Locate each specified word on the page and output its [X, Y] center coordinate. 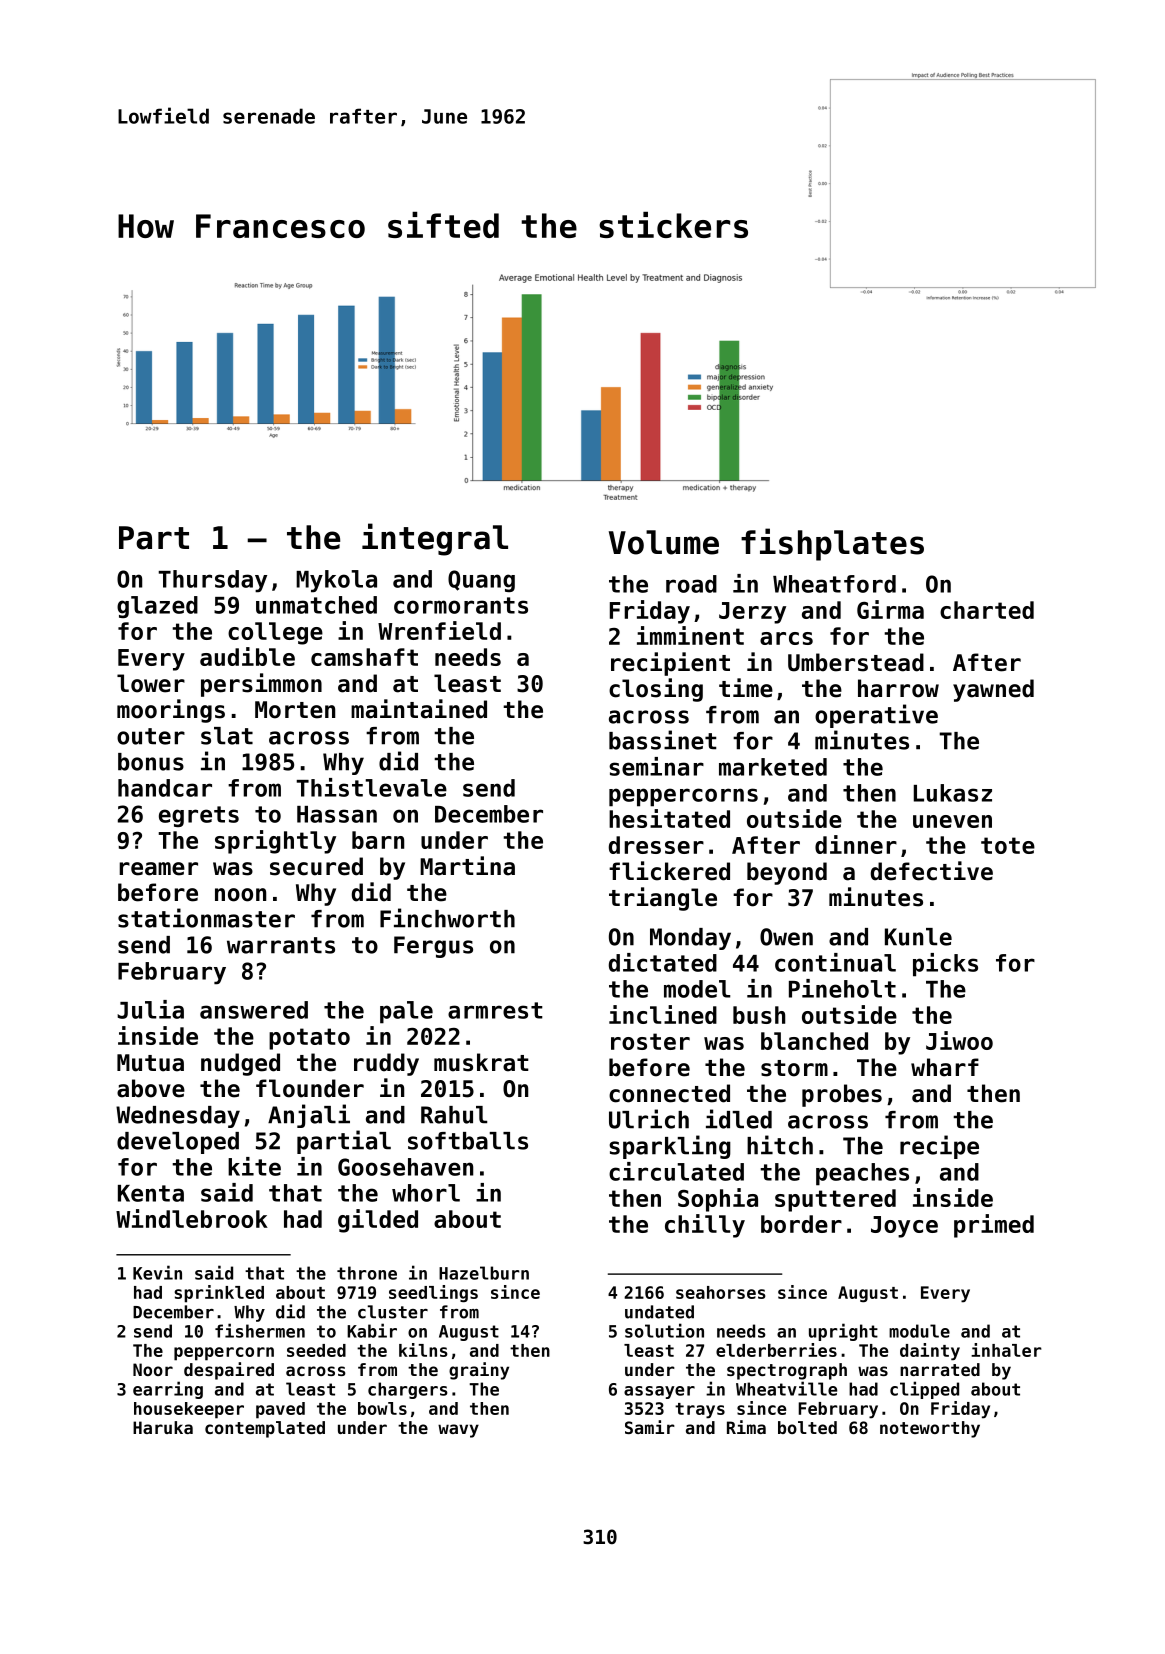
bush [759, 1015]
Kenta [151, 1193]
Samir [650, 1427]
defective [932, 871]
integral [435, 539]
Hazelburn [484, 1273]
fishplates [832, 544]
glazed [157, 607]
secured [316, 866]
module [919, 1331]
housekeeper [189, 1410]
